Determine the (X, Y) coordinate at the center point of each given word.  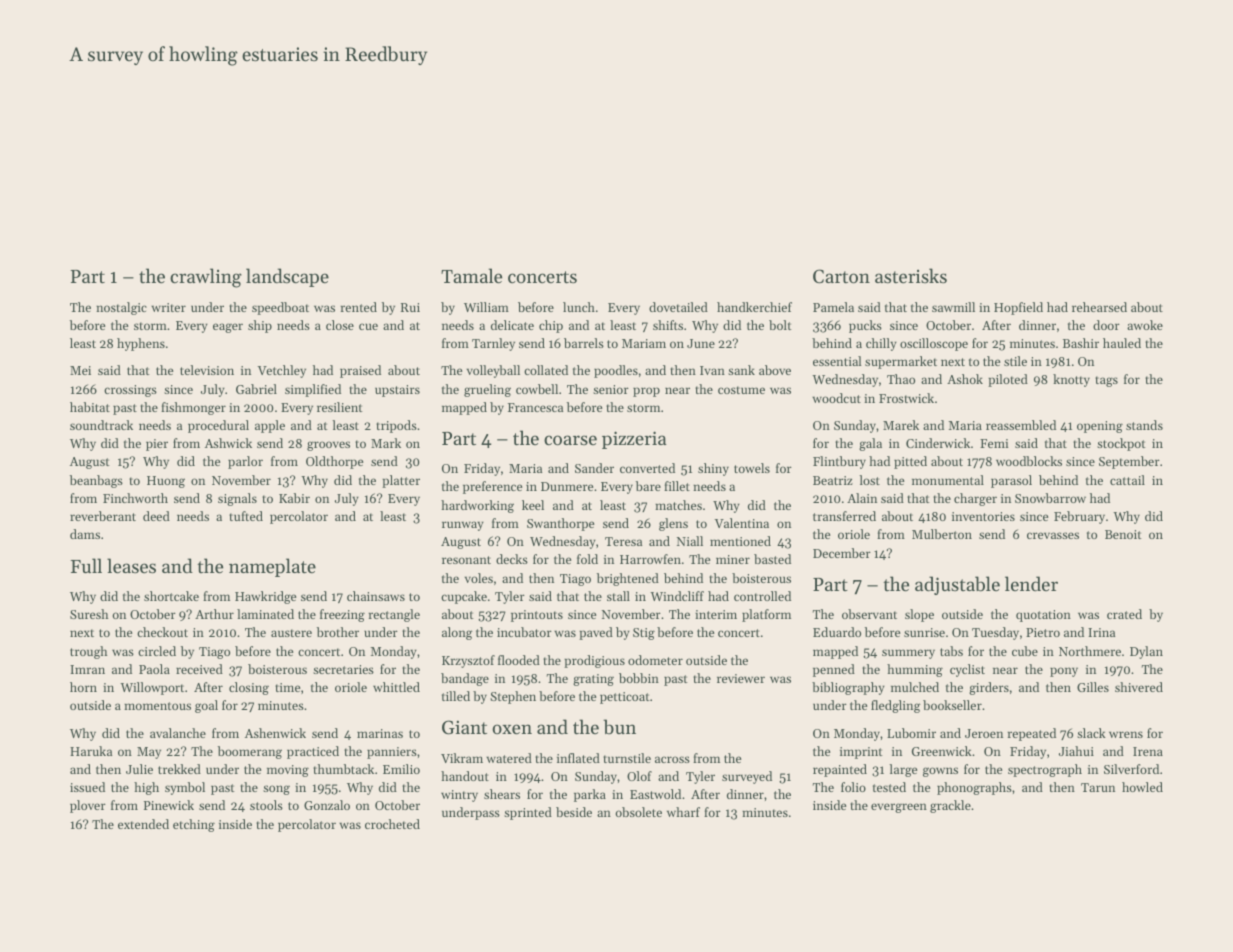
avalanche (178, 733)
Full (86, 565)
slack (1091, 733)
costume (741, 390)
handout (465, 776)
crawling (206, 278)
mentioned (740, 541)
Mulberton (942, 534)
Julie (139, 769)
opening (1100, 427)
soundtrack (101, 425)
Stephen (513, 697)
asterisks (911, 275)
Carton (841, 276)
